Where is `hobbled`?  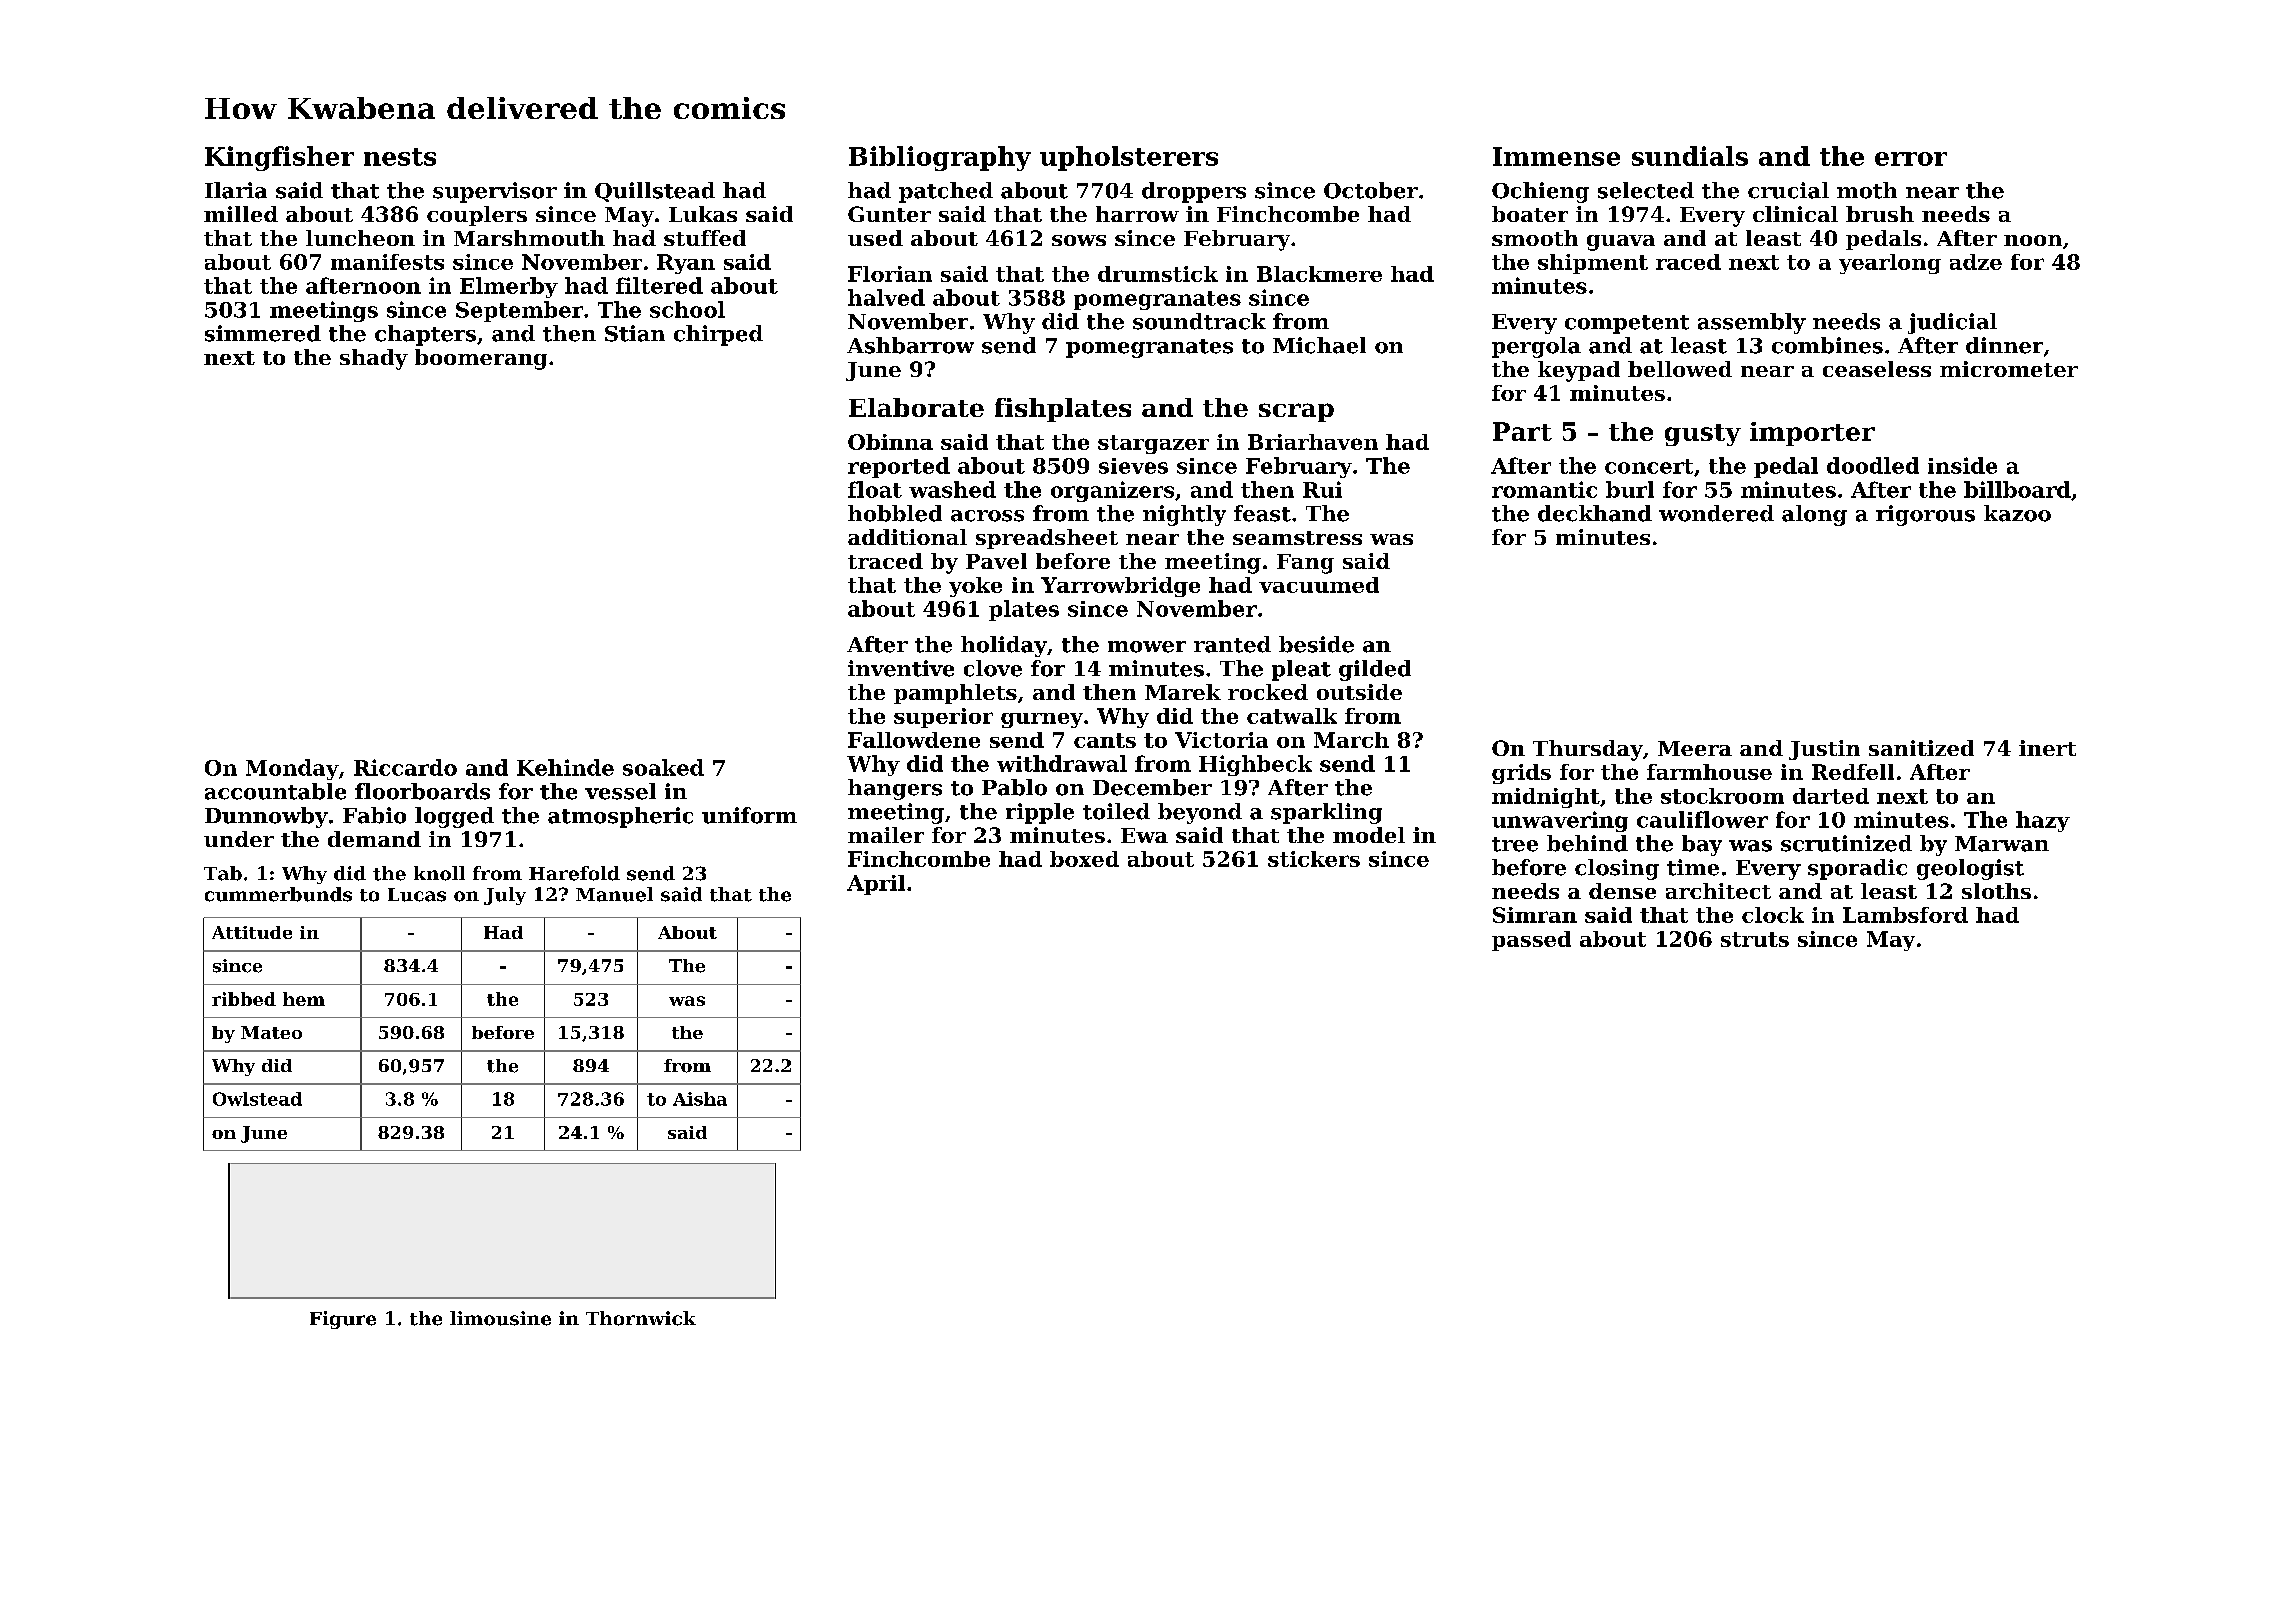 hobbled is located at coordinates (895, 513).
